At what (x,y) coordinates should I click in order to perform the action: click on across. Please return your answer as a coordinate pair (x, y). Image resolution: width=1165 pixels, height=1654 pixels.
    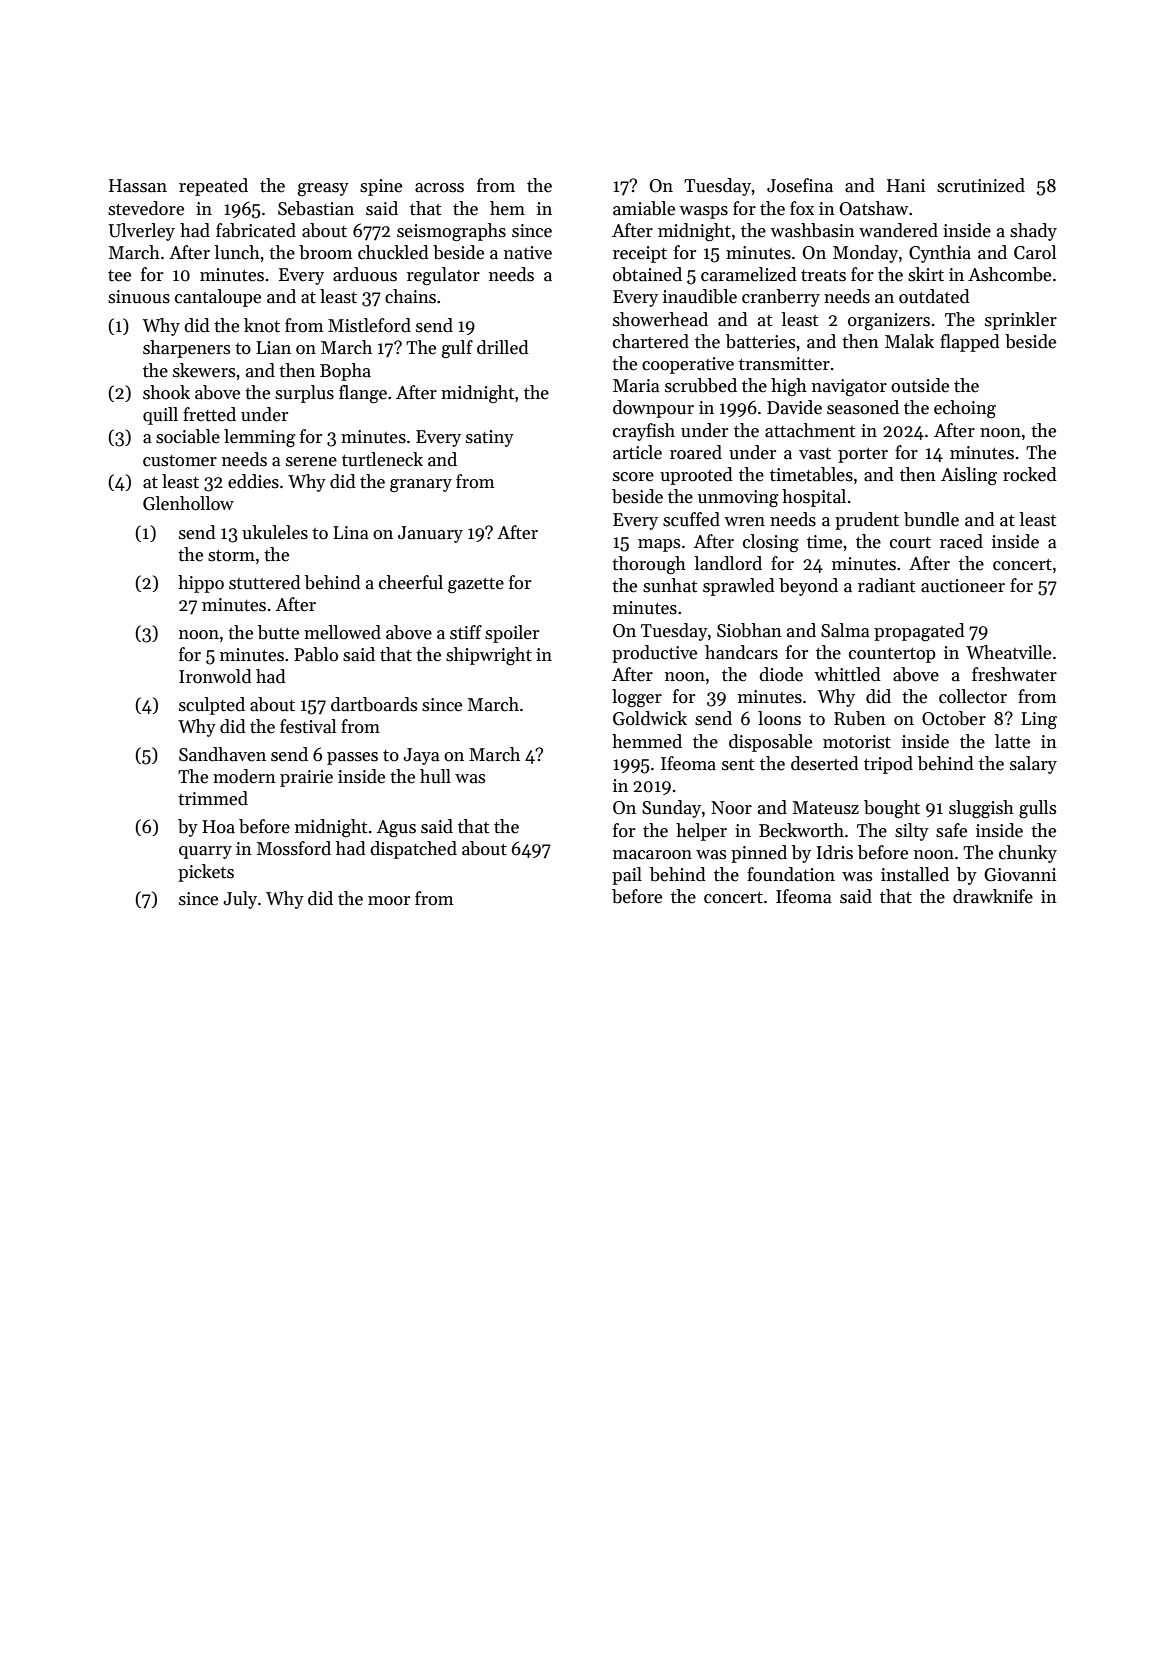
    Looking at the image, I should click on (439, 188).
